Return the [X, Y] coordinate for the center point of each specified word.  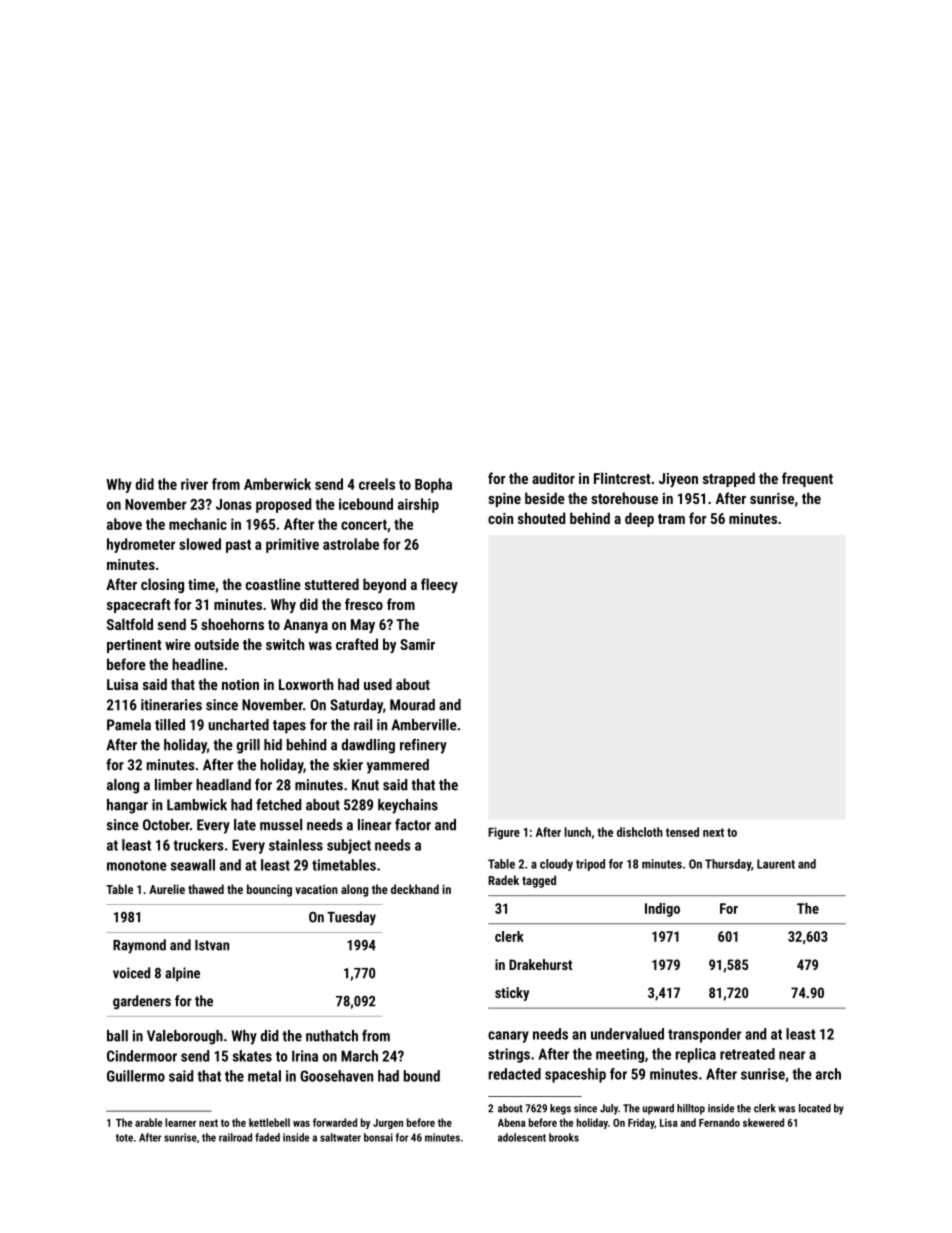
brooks [564, 1137]
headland [223, 785]
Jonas [234, 504]
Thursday [728, 865]
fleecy [439, 585]
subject [349, 846]
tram [671, 519]
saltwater [340, 1137]
